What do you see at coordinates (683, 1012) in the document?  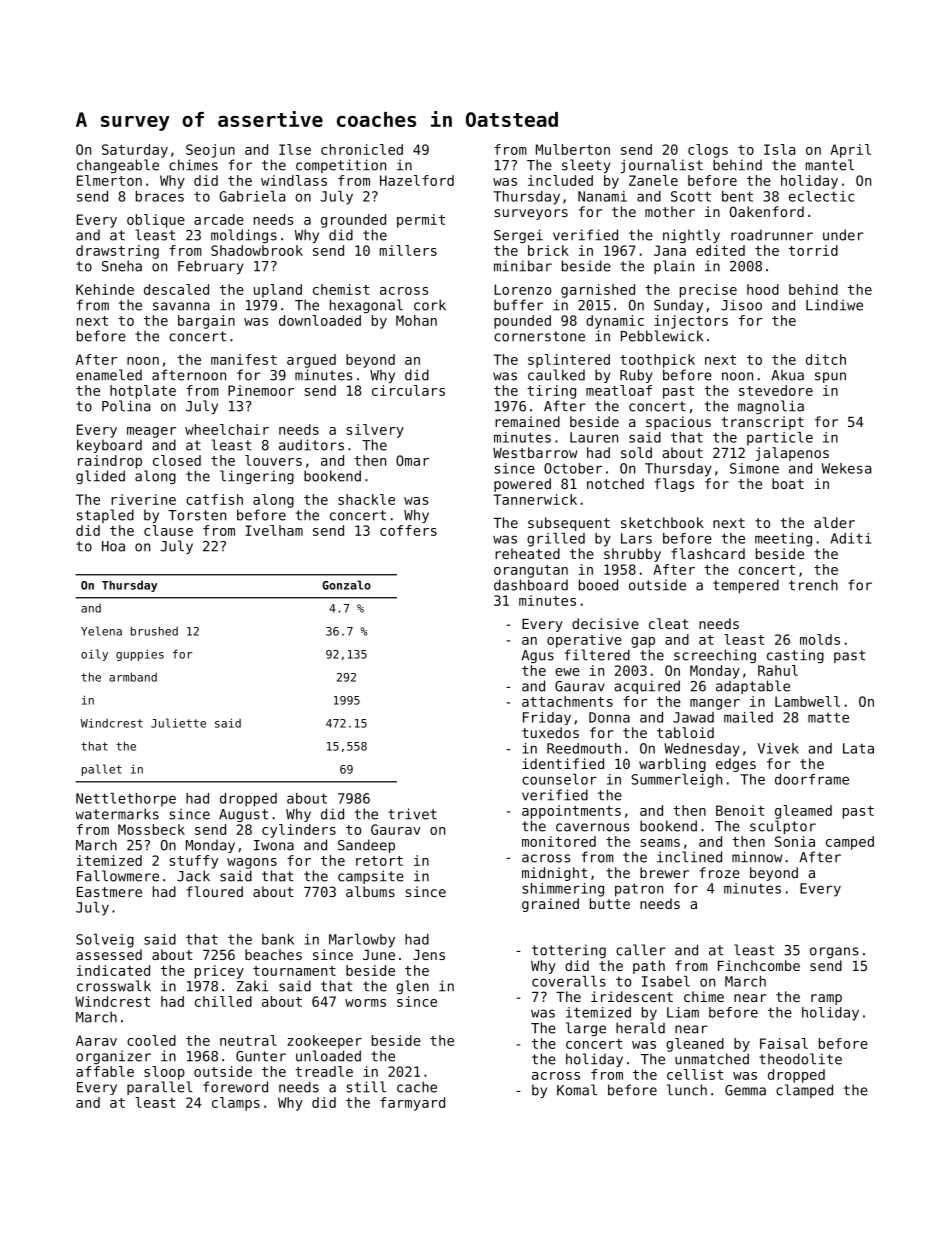 I see `Liam` at bounding box center [683, 1012].
